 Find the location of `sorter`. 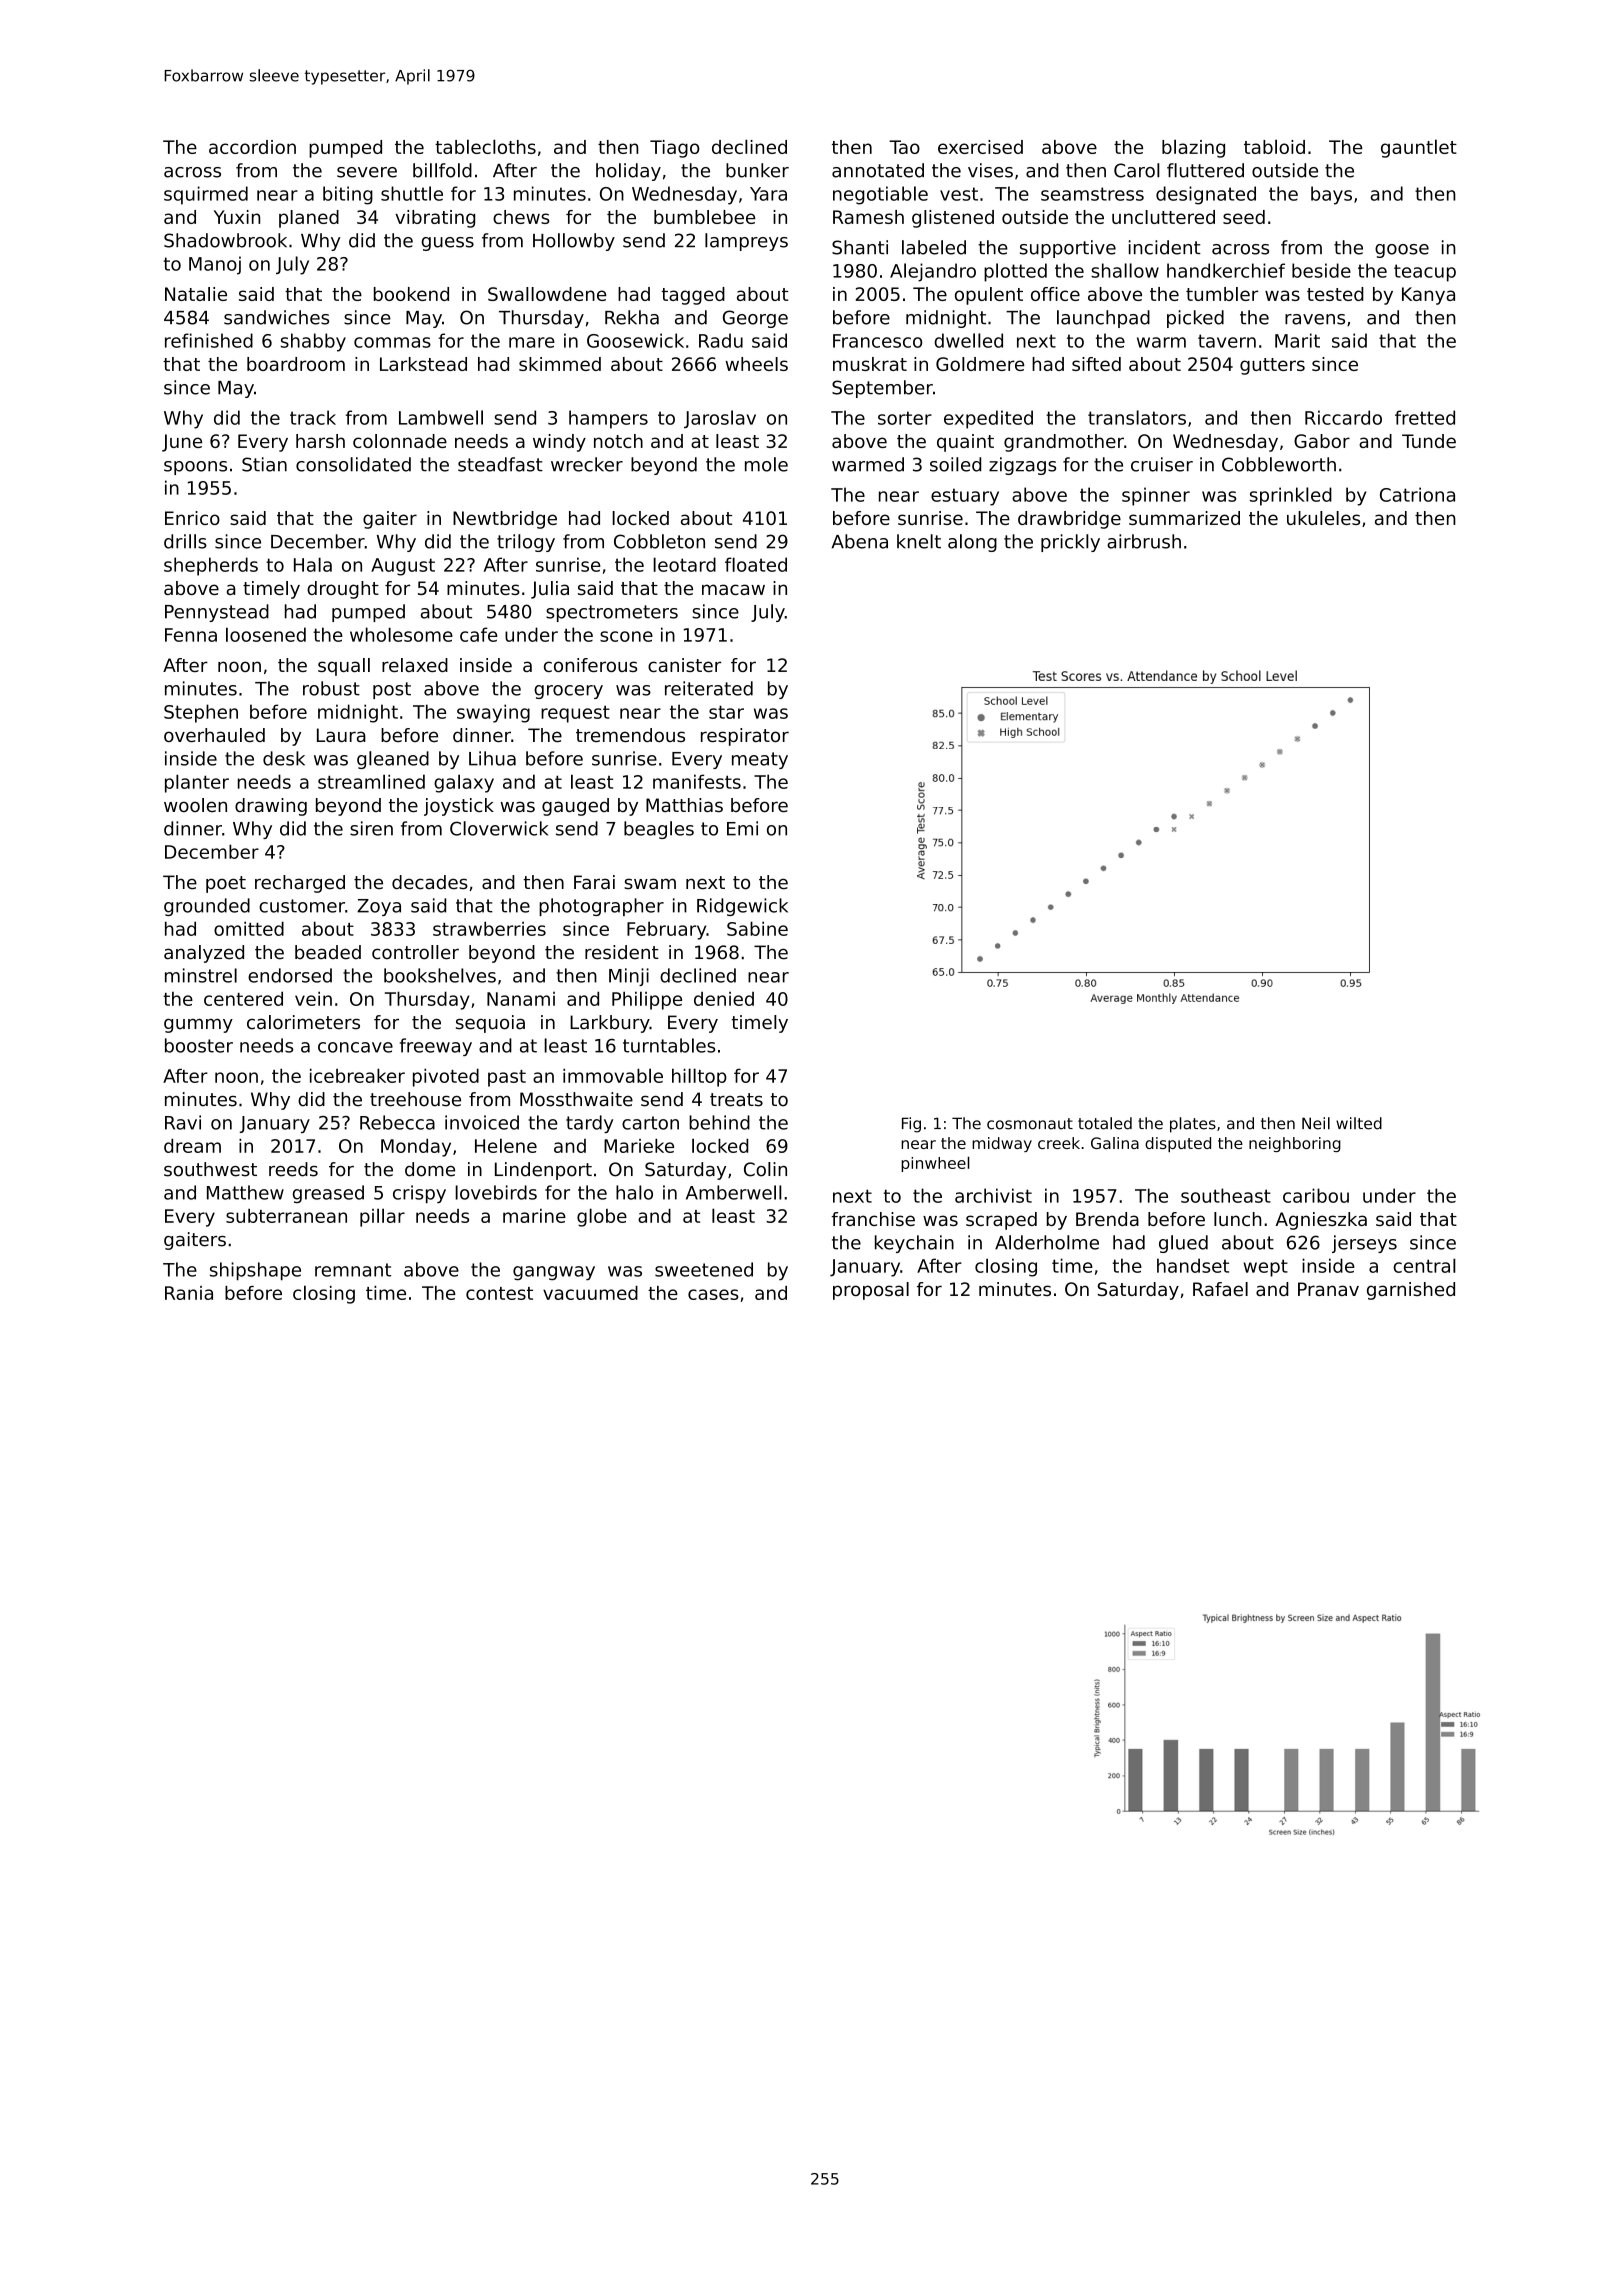

sorter is located at coordinates (905, 418).
